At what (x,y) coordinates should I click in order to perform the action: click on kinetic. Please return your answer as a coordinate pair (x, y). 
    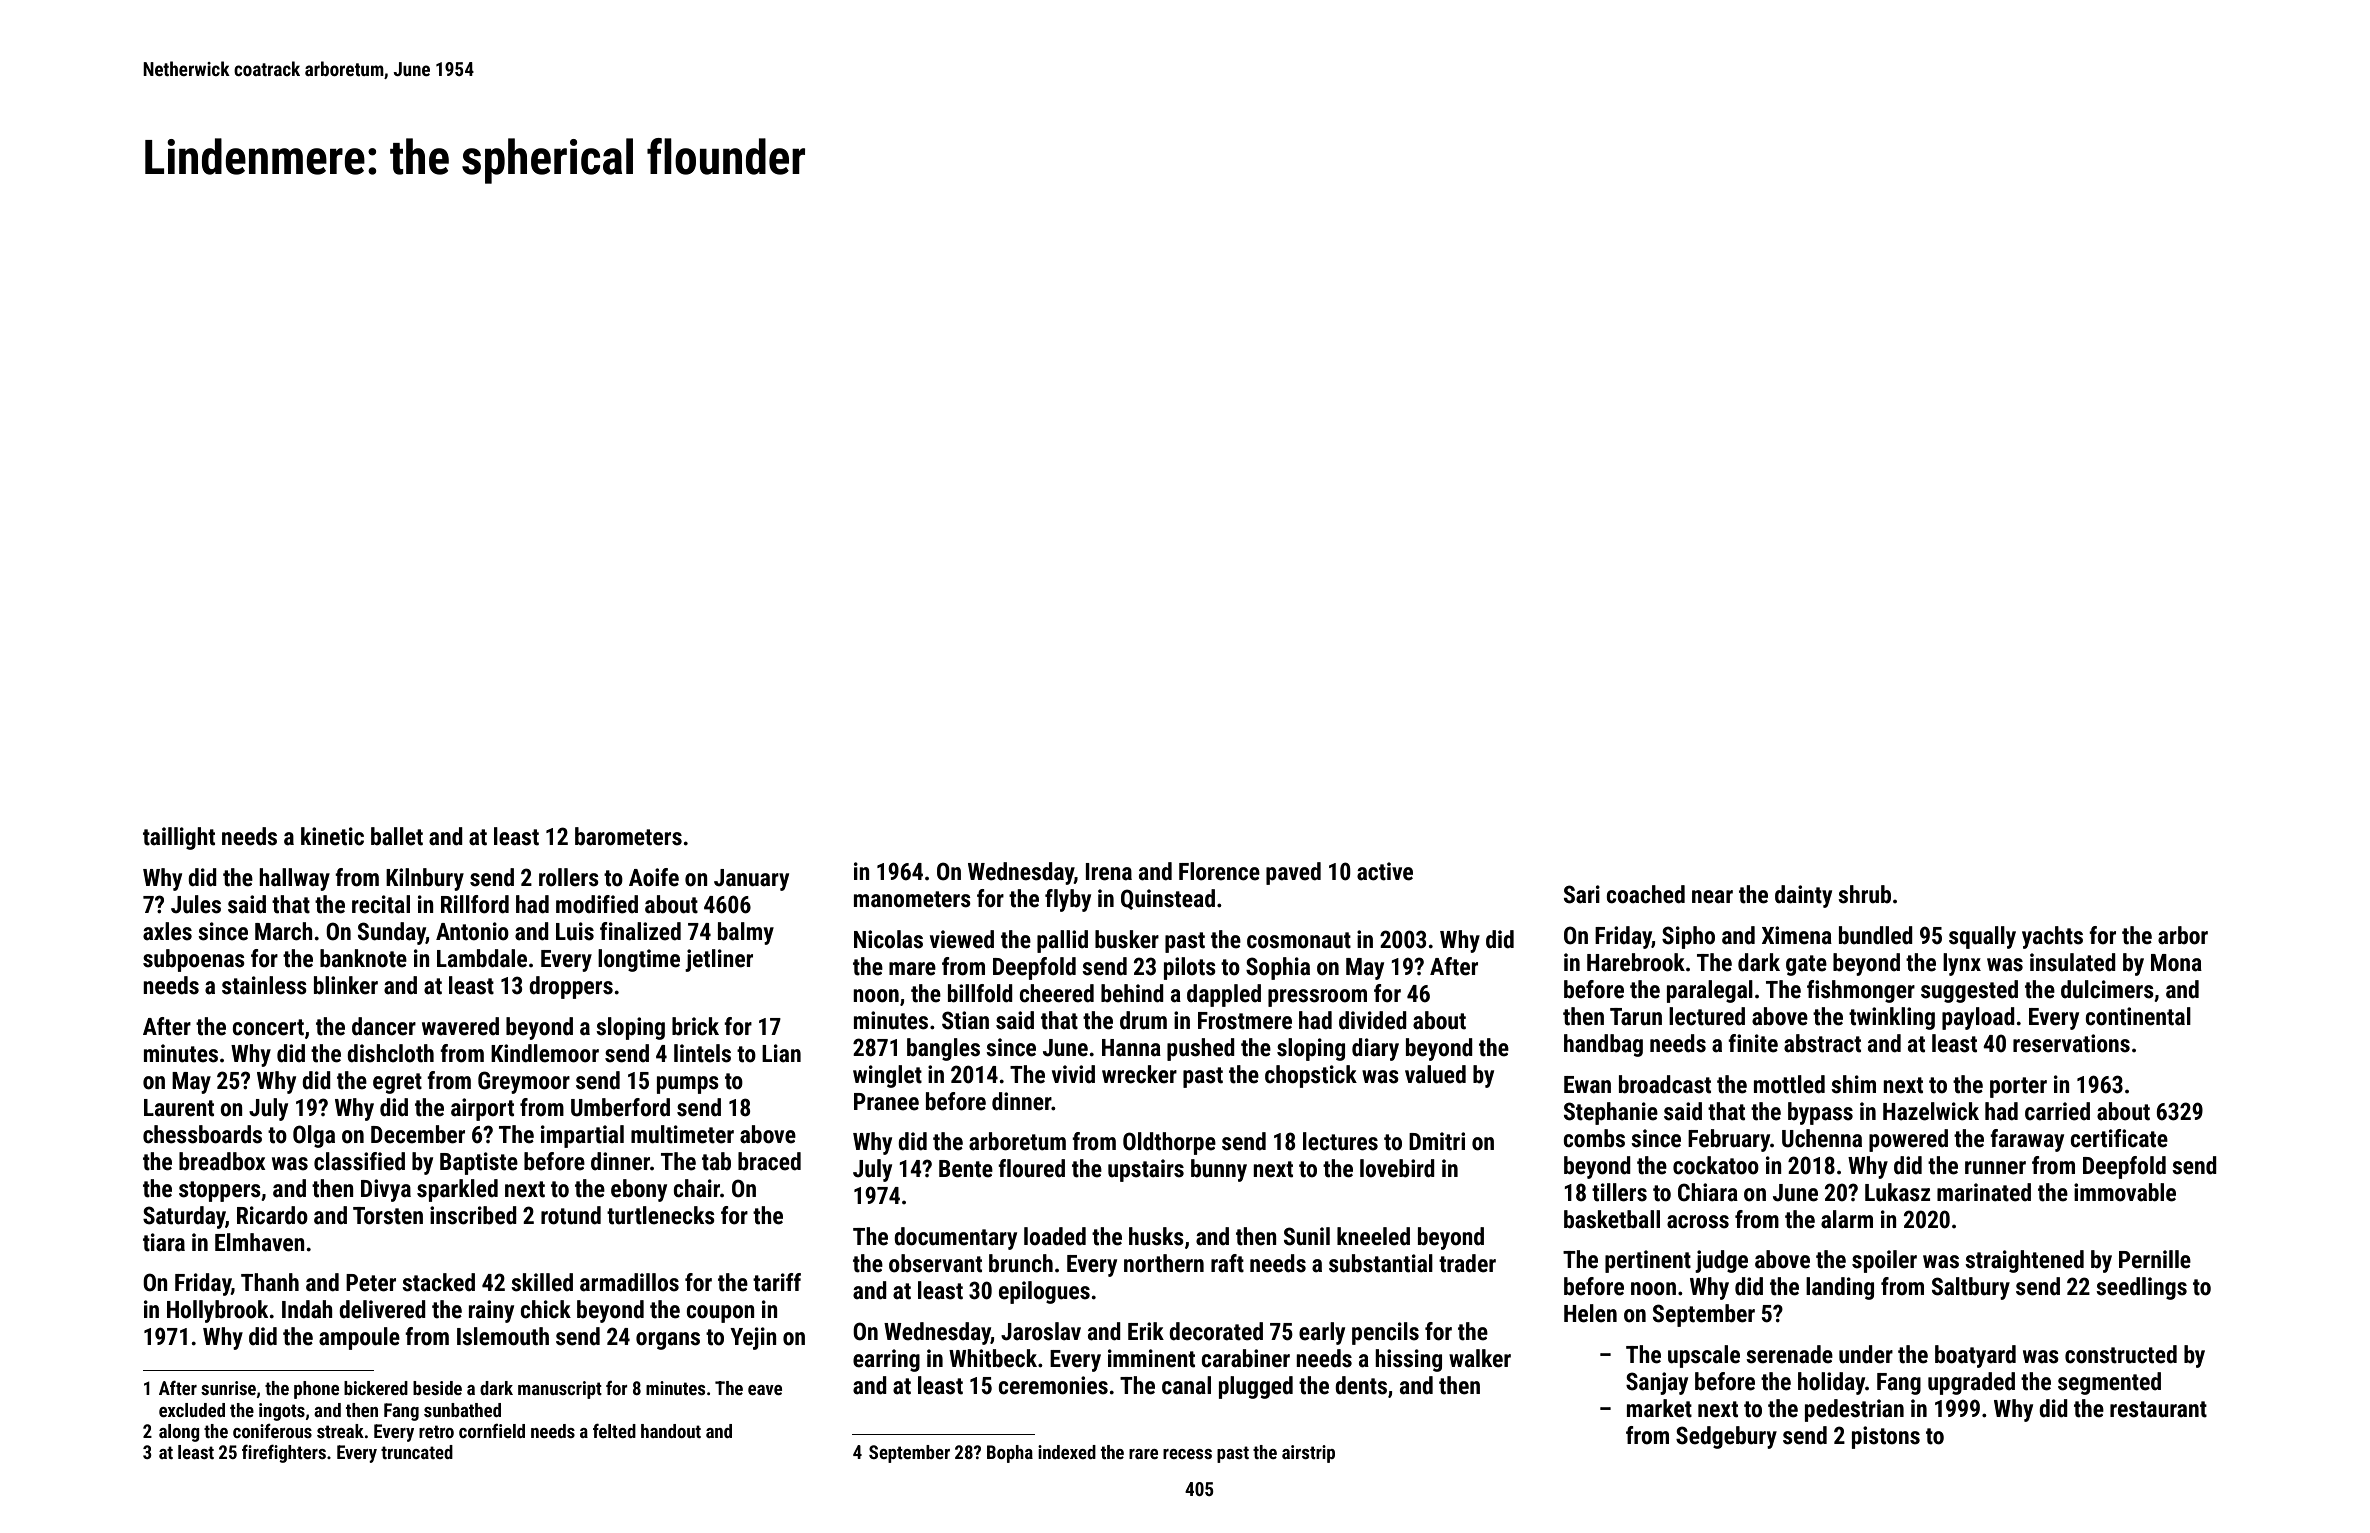
    Looking at the image, I should click on (332, 836).
